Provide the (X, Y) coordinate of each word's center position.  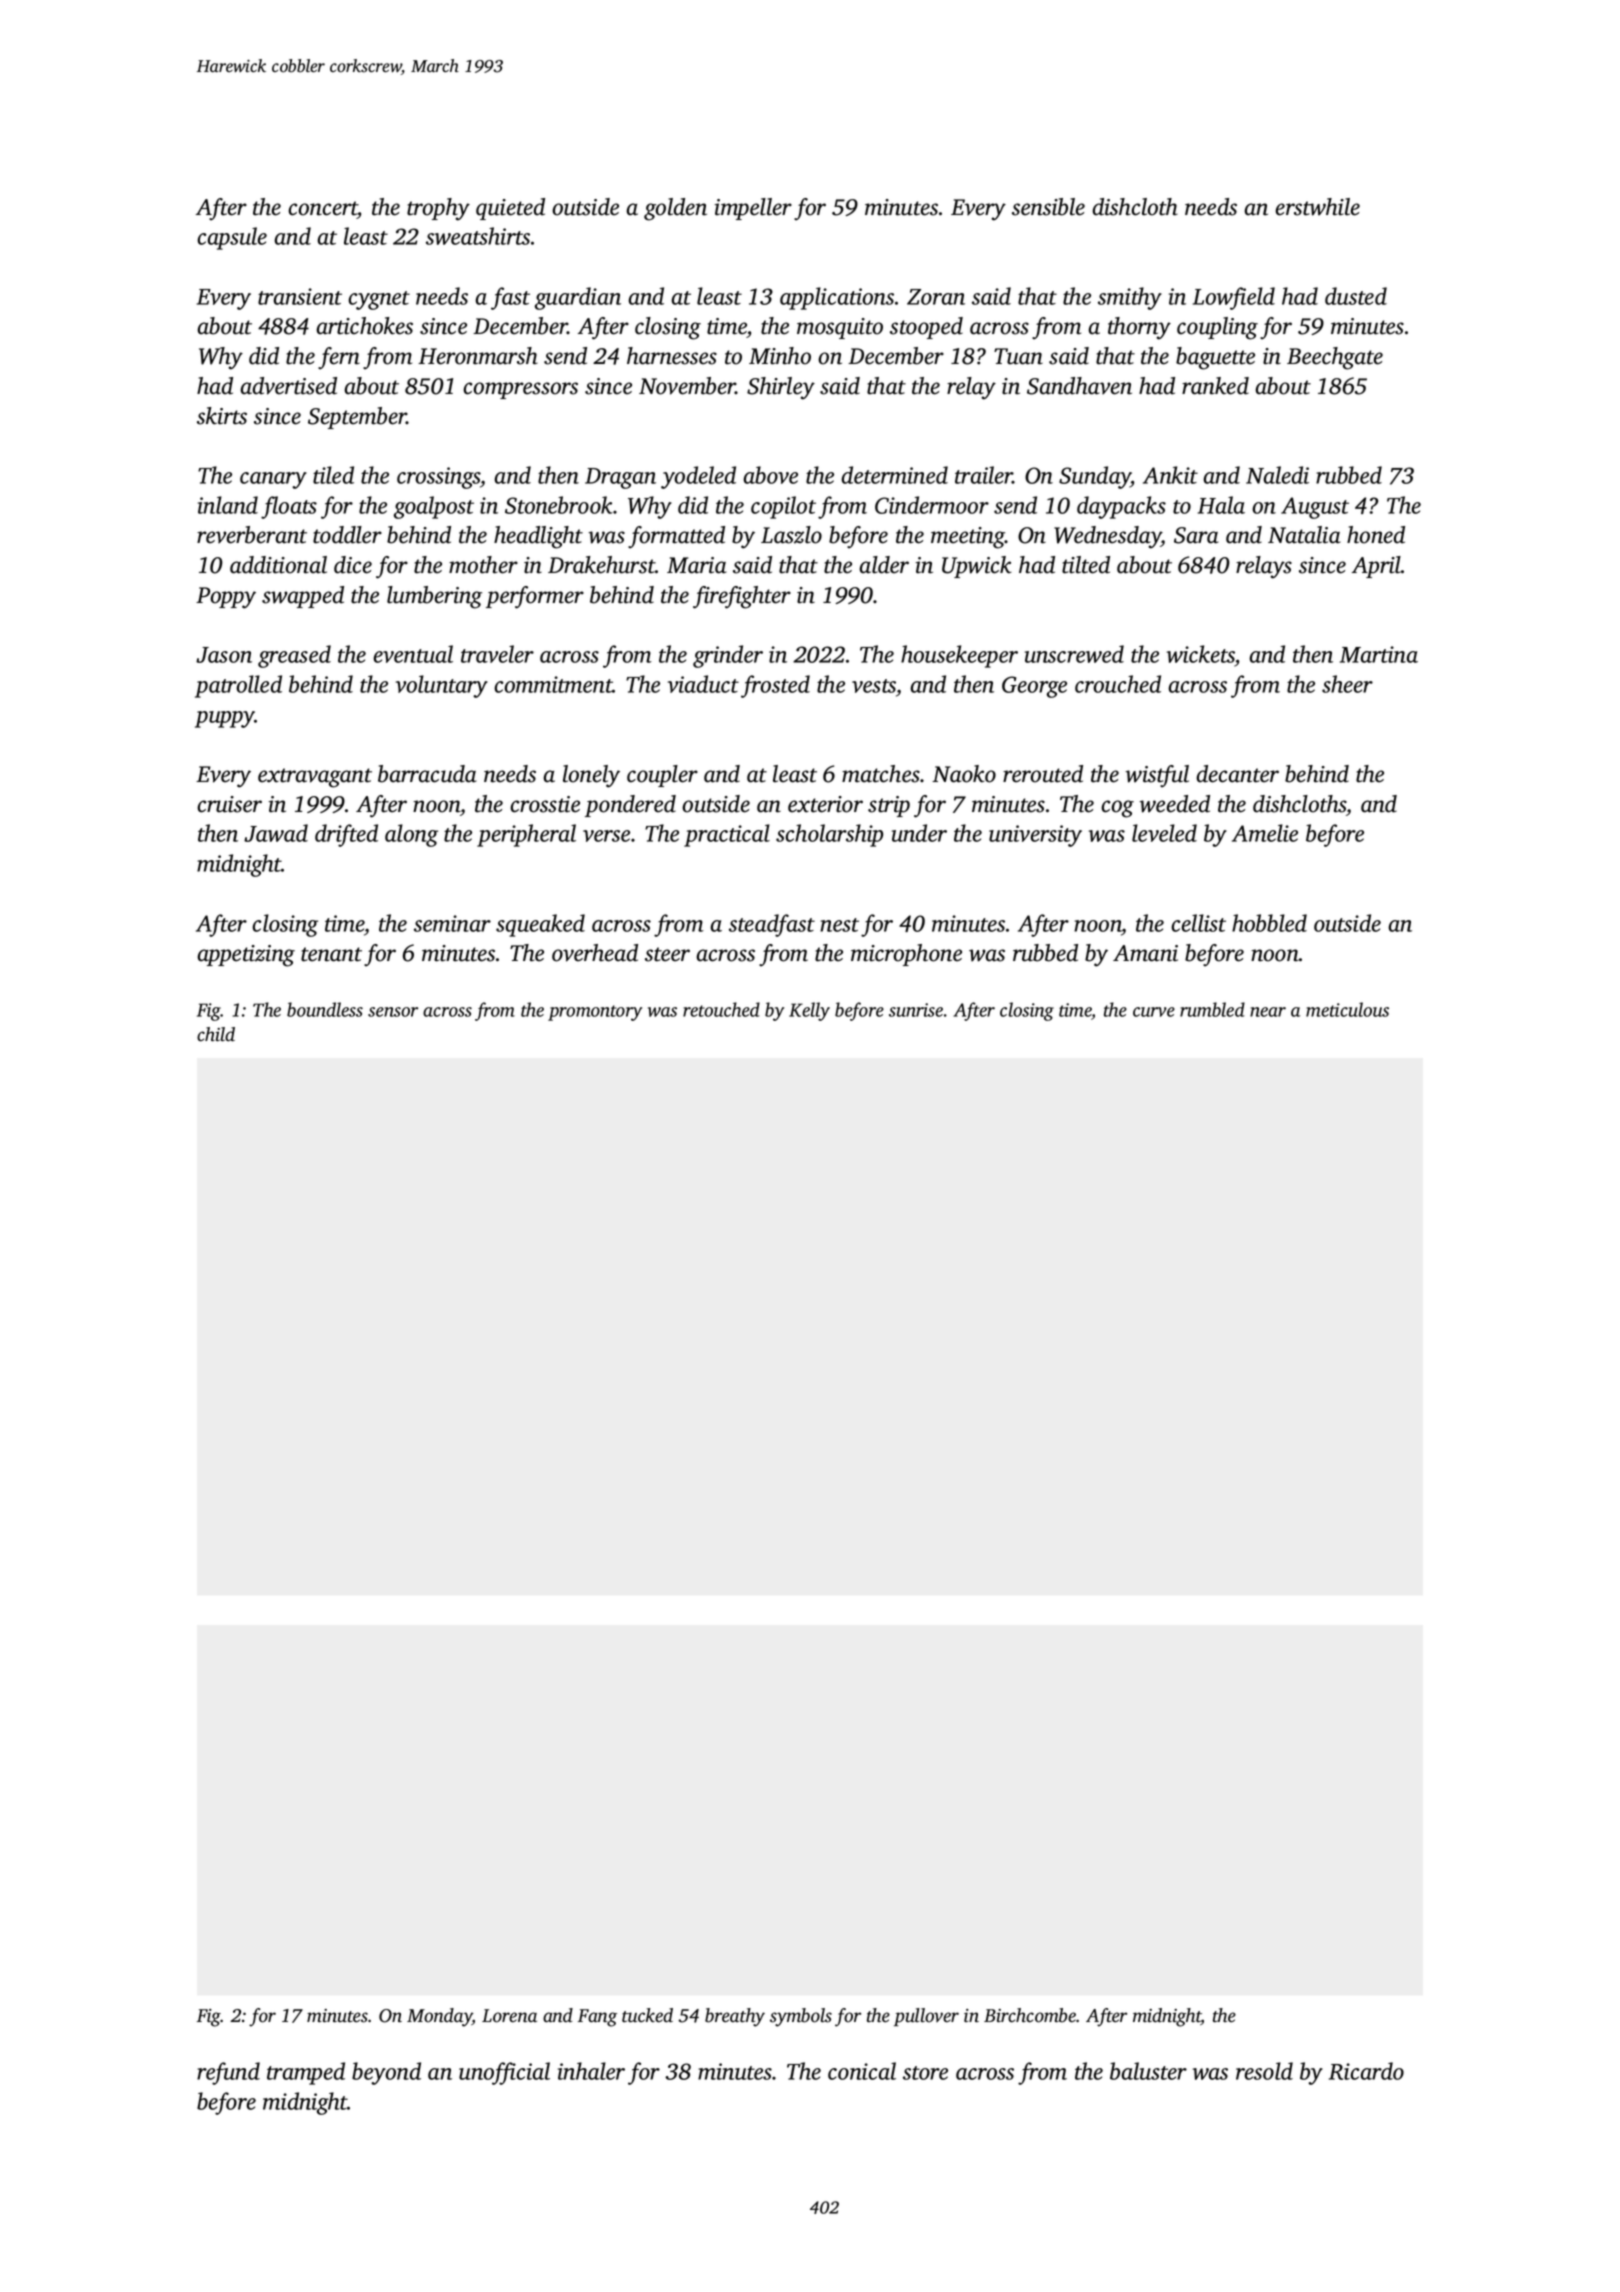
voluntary (442, 686)
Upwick (977, 567)
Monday (439, 2017)
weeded (1174, 804)
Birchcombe (1030, 2015)
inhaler (591, 2071)
